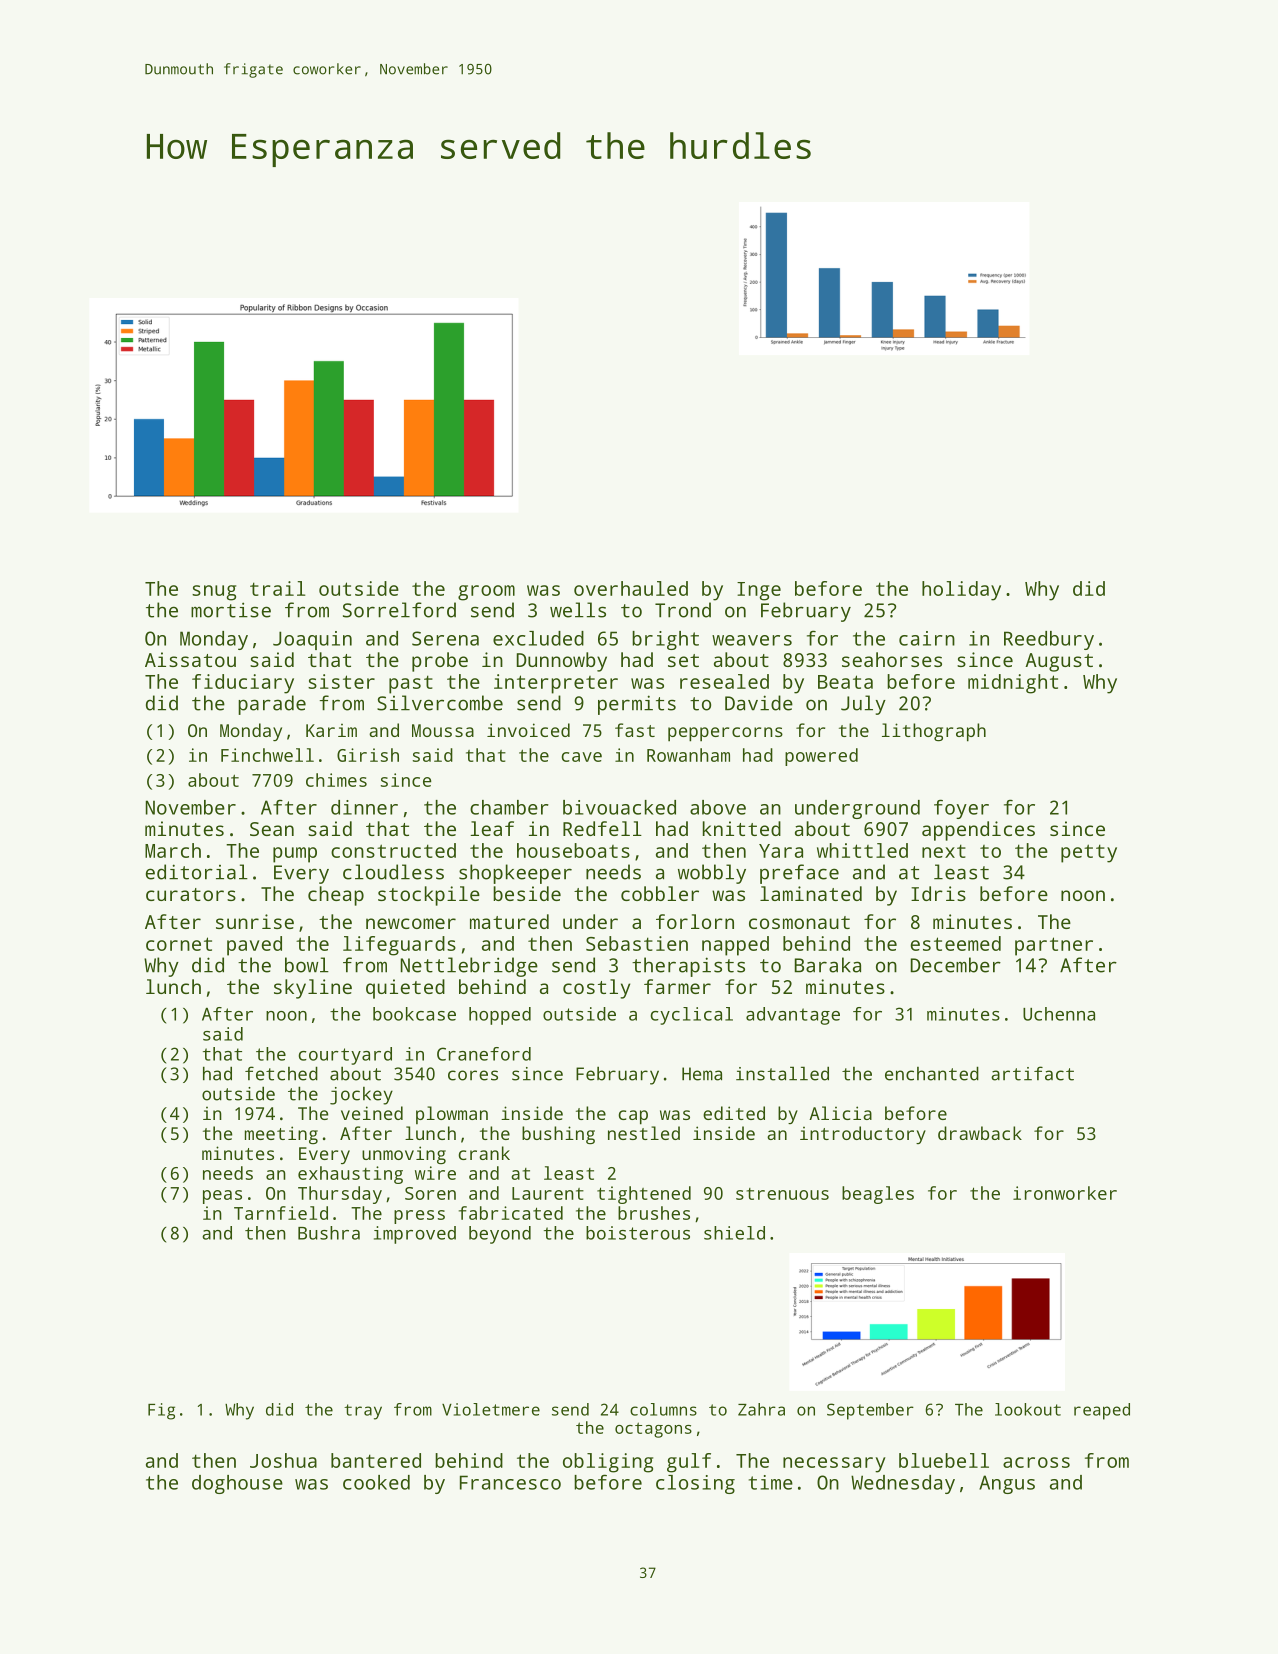  Describe the element at coordinates (1013, 684) in the screenshot. I see `midnight` at that location.
